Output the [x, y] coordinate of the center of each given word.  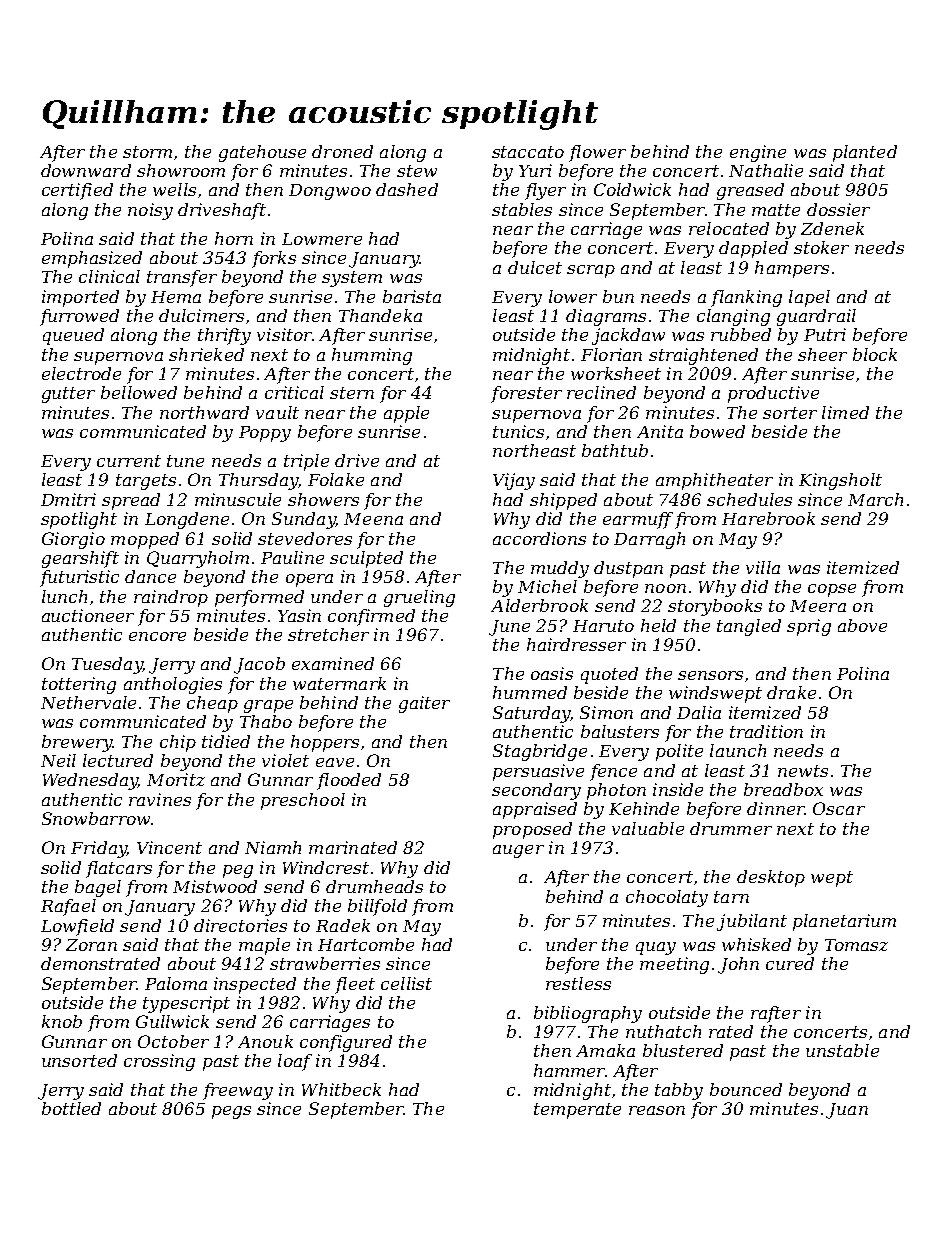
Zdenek [832, 228]
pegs [231, 1112]
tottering [79, 685]
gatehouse [262, 153]
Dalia [699, 712]
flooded [349, 781]
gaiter [424, 704]
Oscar [839, 808]
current [129, 461]
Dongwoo [330, 192]
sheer [822, 354]
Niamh [273, 847]
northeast [534, 450]
